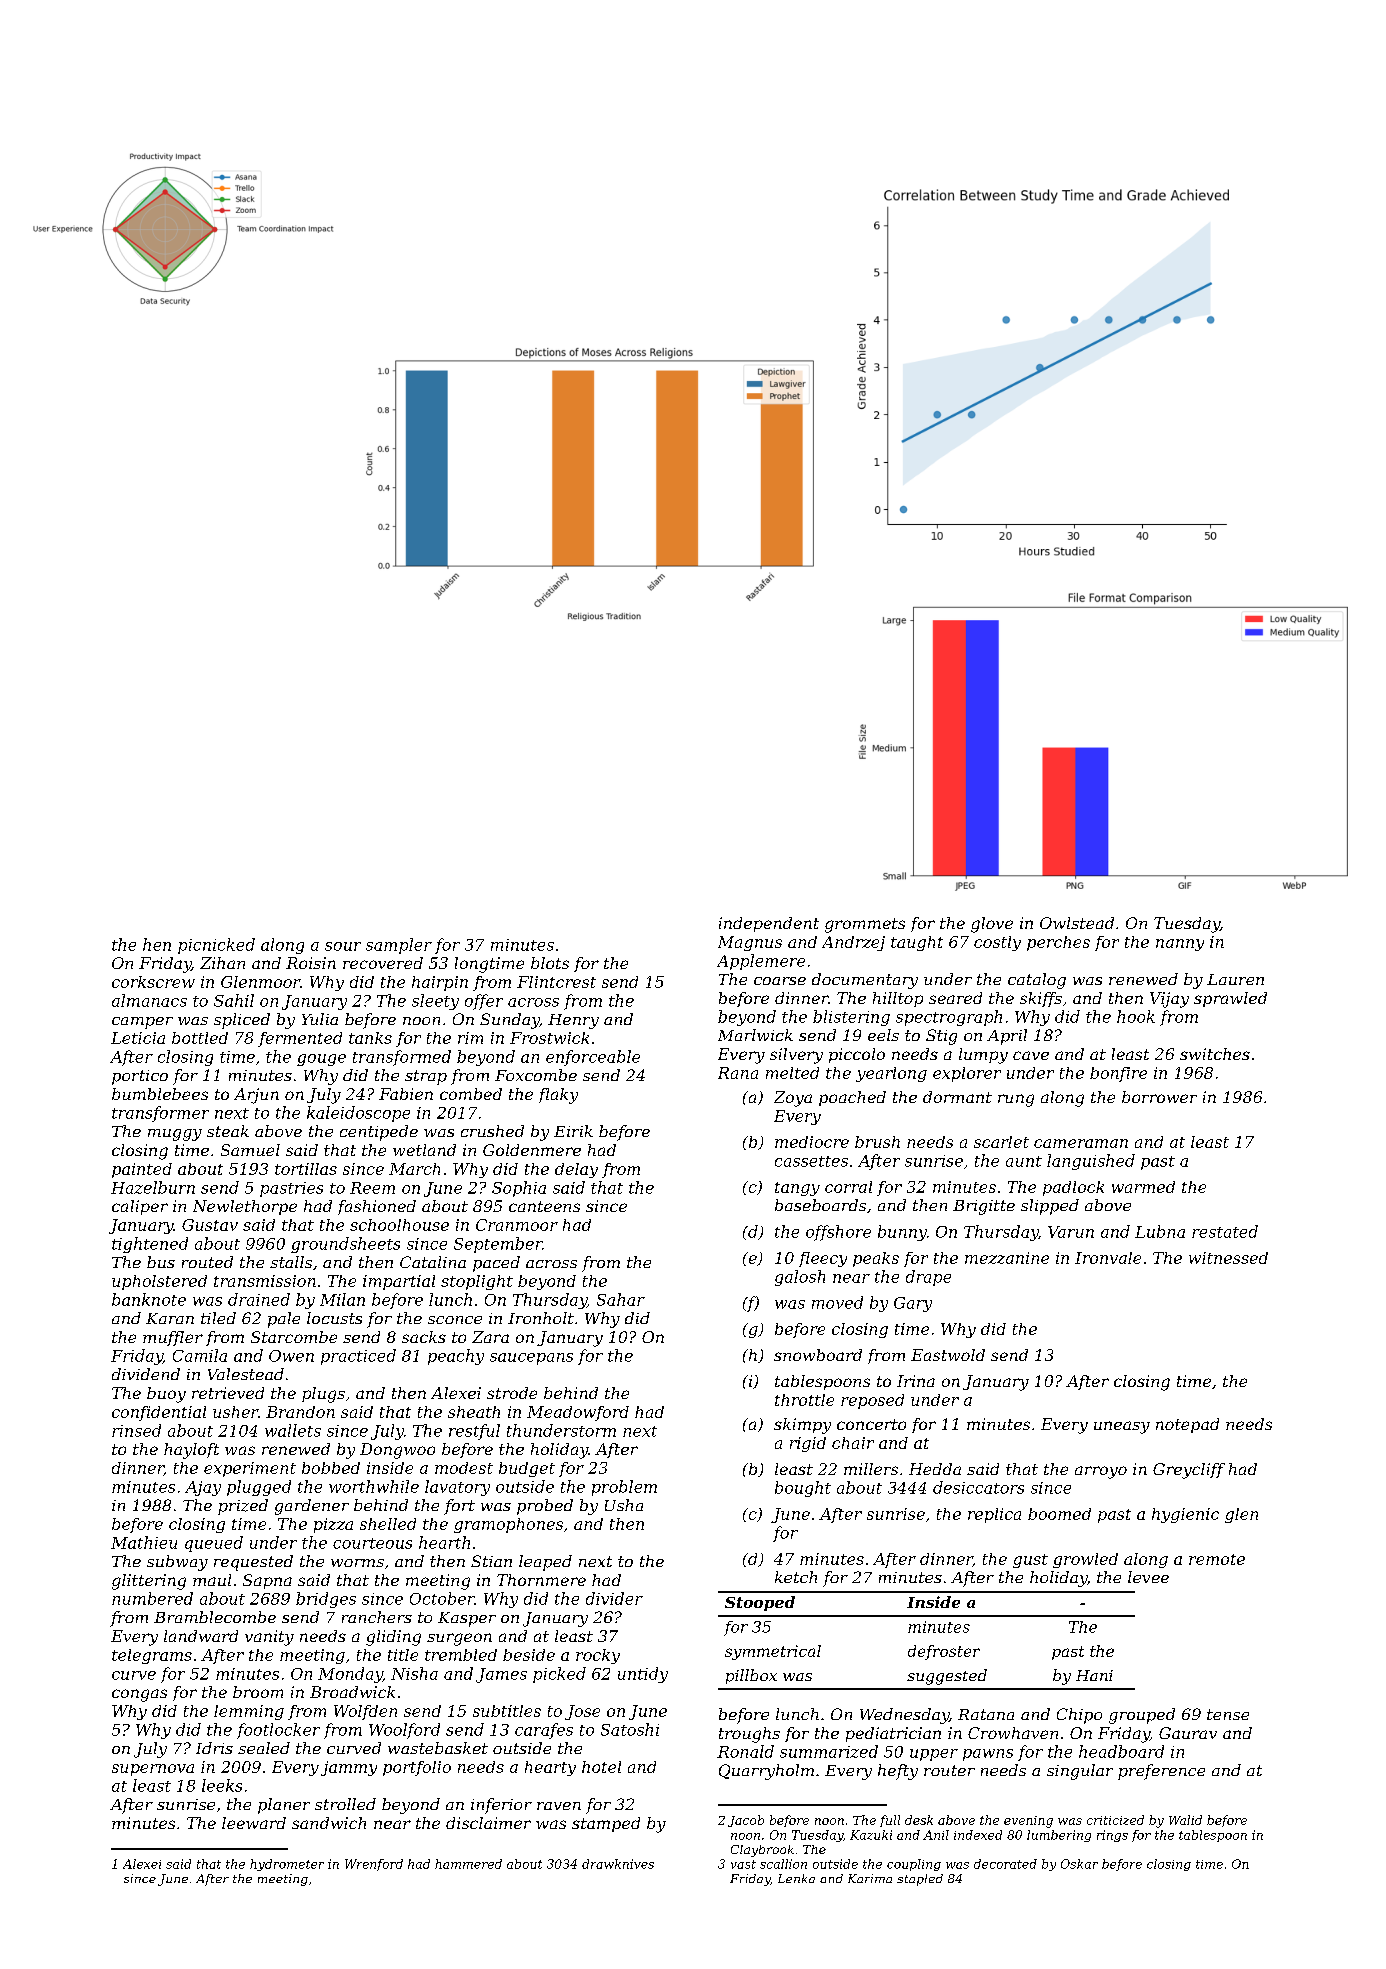 The image size is (1386, 1969). I want to click on independent, so click(769, 924).
